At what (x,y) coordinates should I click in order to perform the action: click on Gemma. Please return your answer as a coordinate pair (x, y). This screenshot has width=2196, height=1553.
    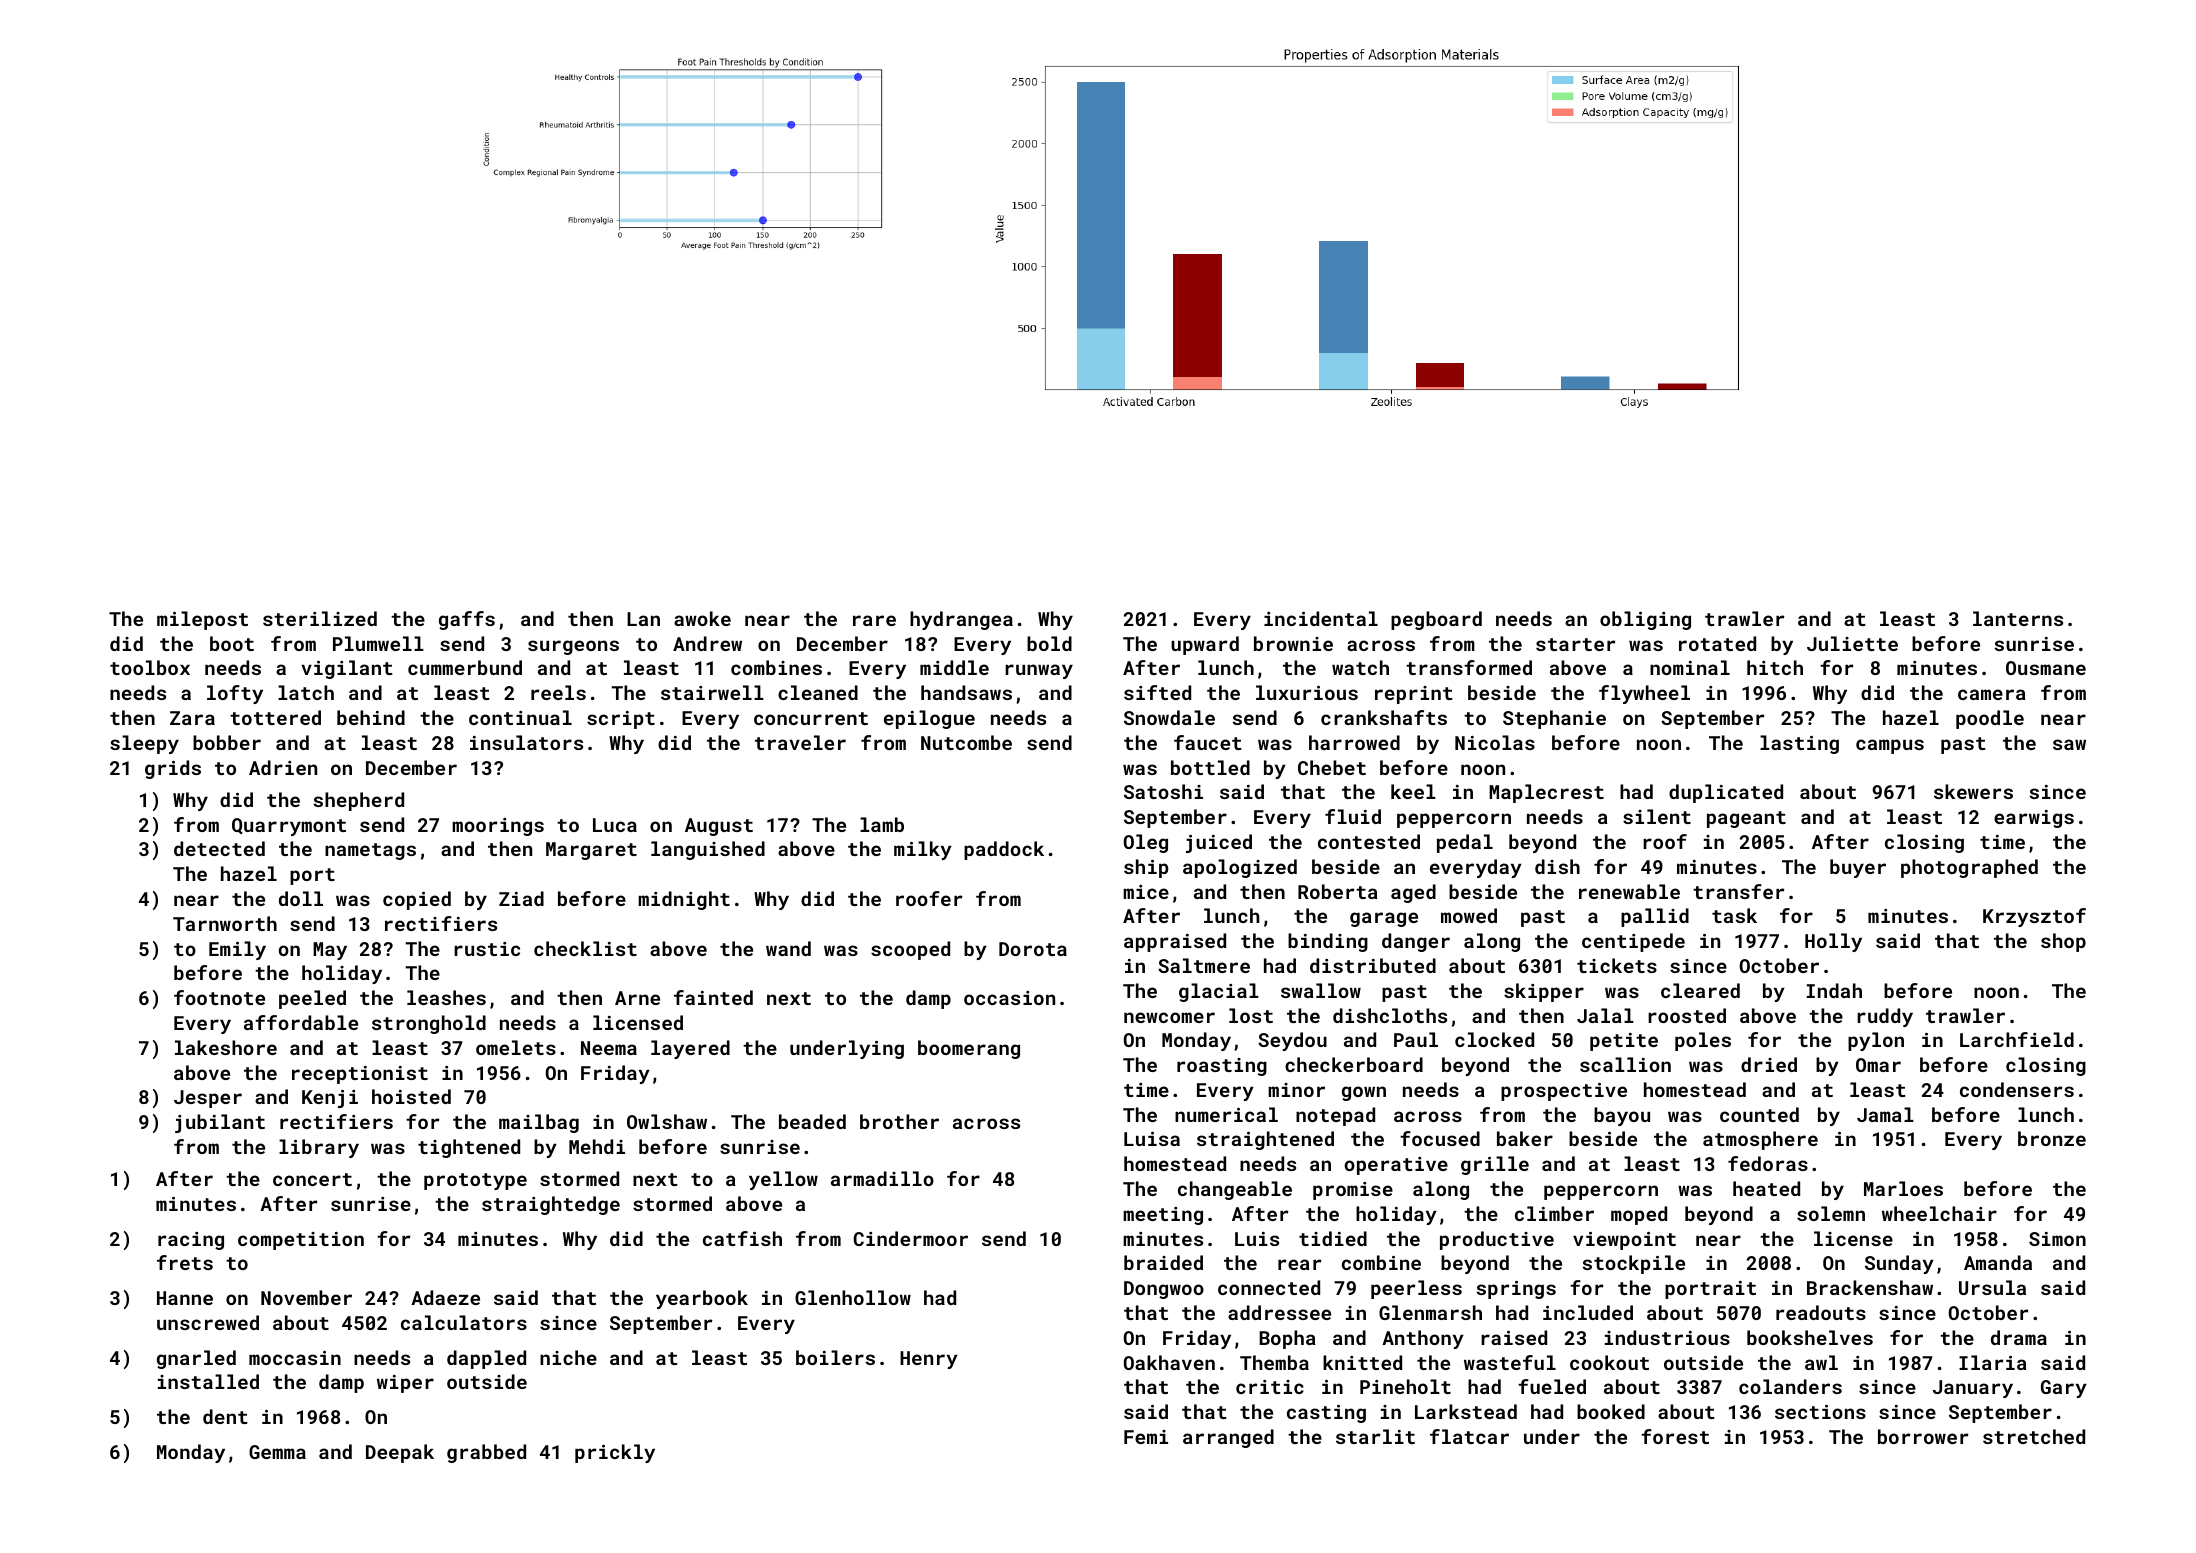
    Looking at the image, I should click on (277, 1452).
